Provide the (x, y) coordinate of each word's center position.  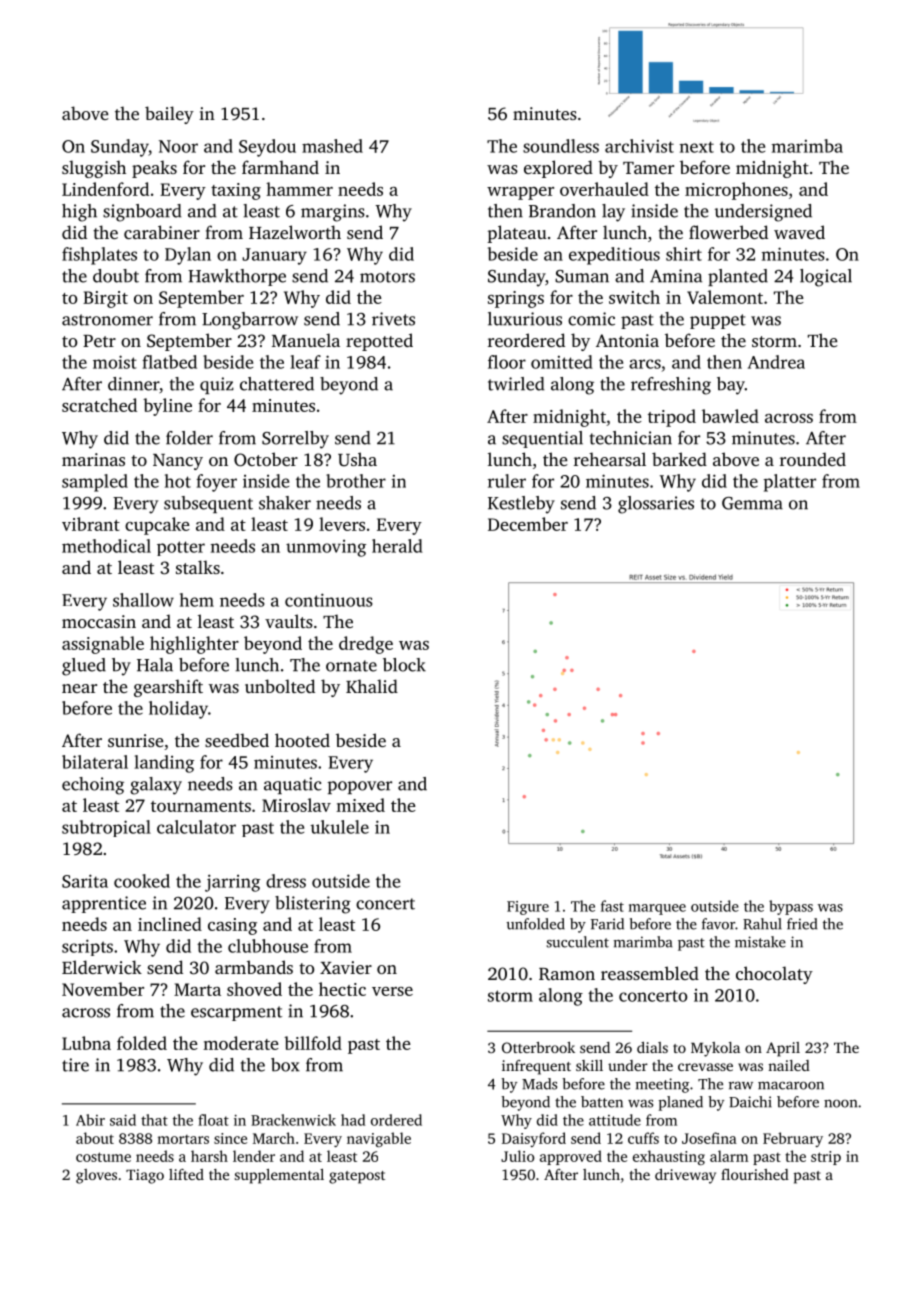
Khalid (372, 686)
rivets (393, 319)
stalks (198, 567)
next (697, 147)
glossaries (656, 505)
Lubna (86, 1043)
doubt (116, 276)
